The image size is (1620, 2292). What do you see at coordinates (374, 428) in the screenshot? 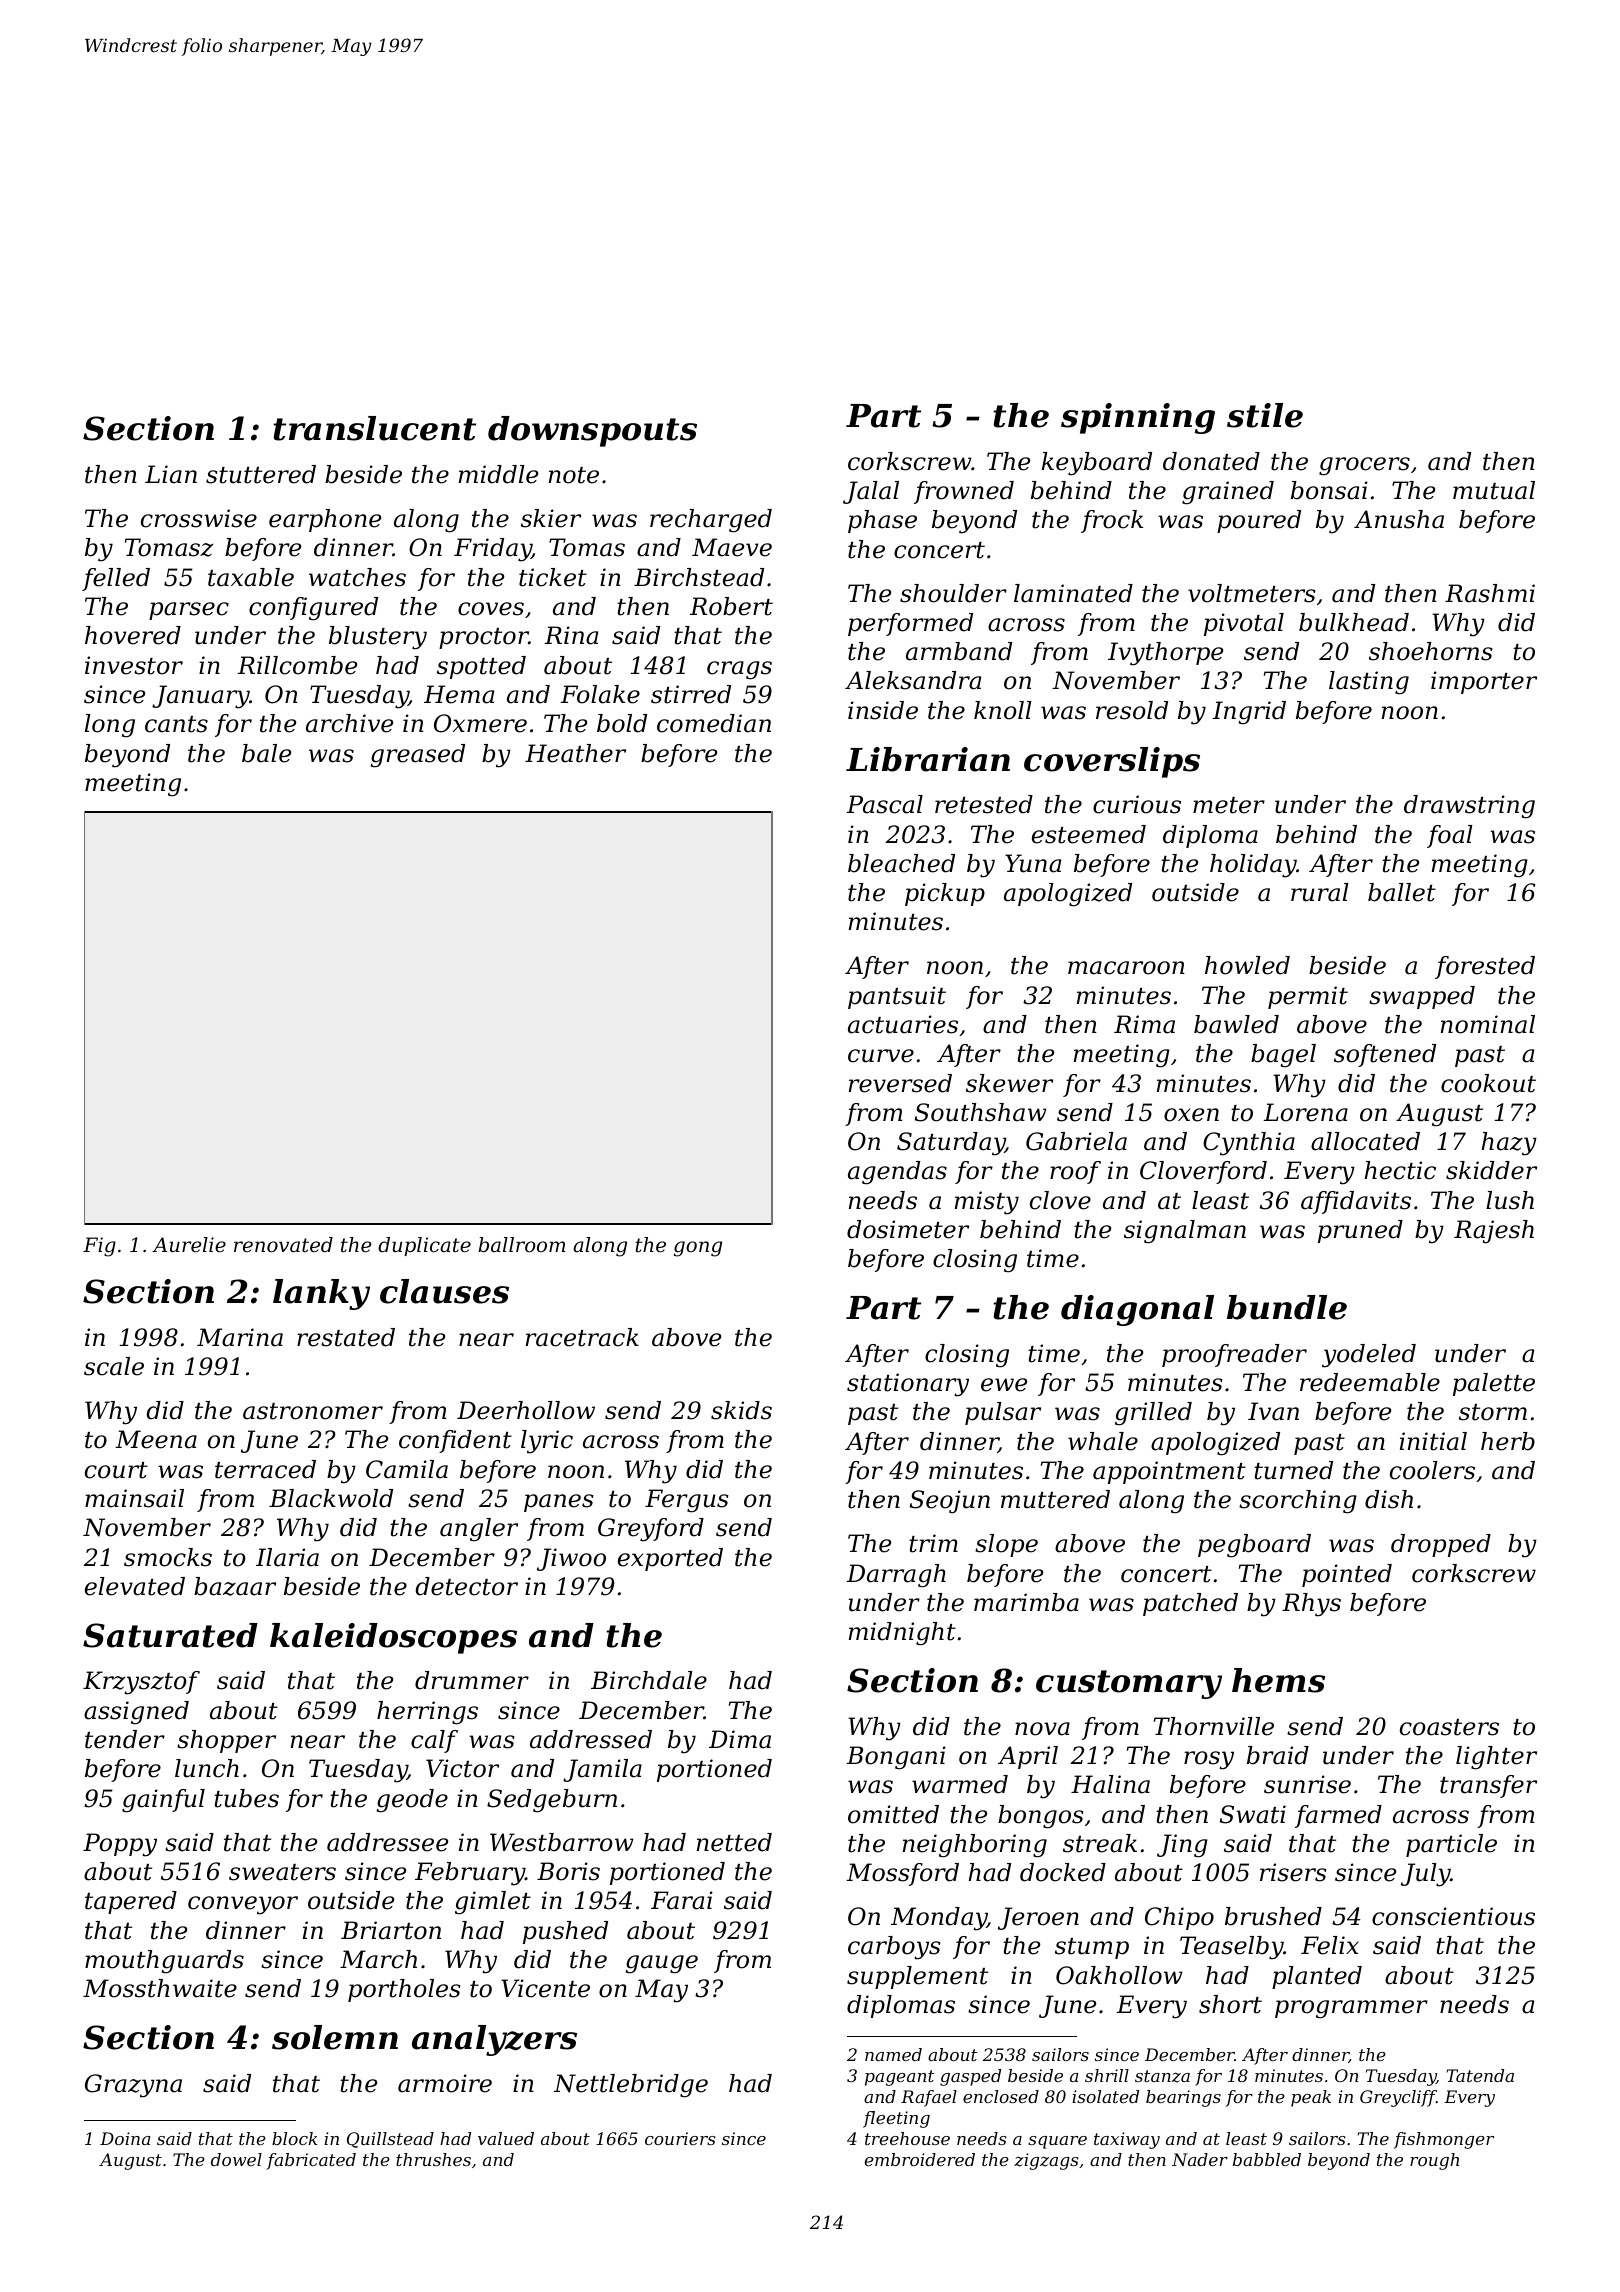
I see `translucent` at bounding box center [374, 428].
